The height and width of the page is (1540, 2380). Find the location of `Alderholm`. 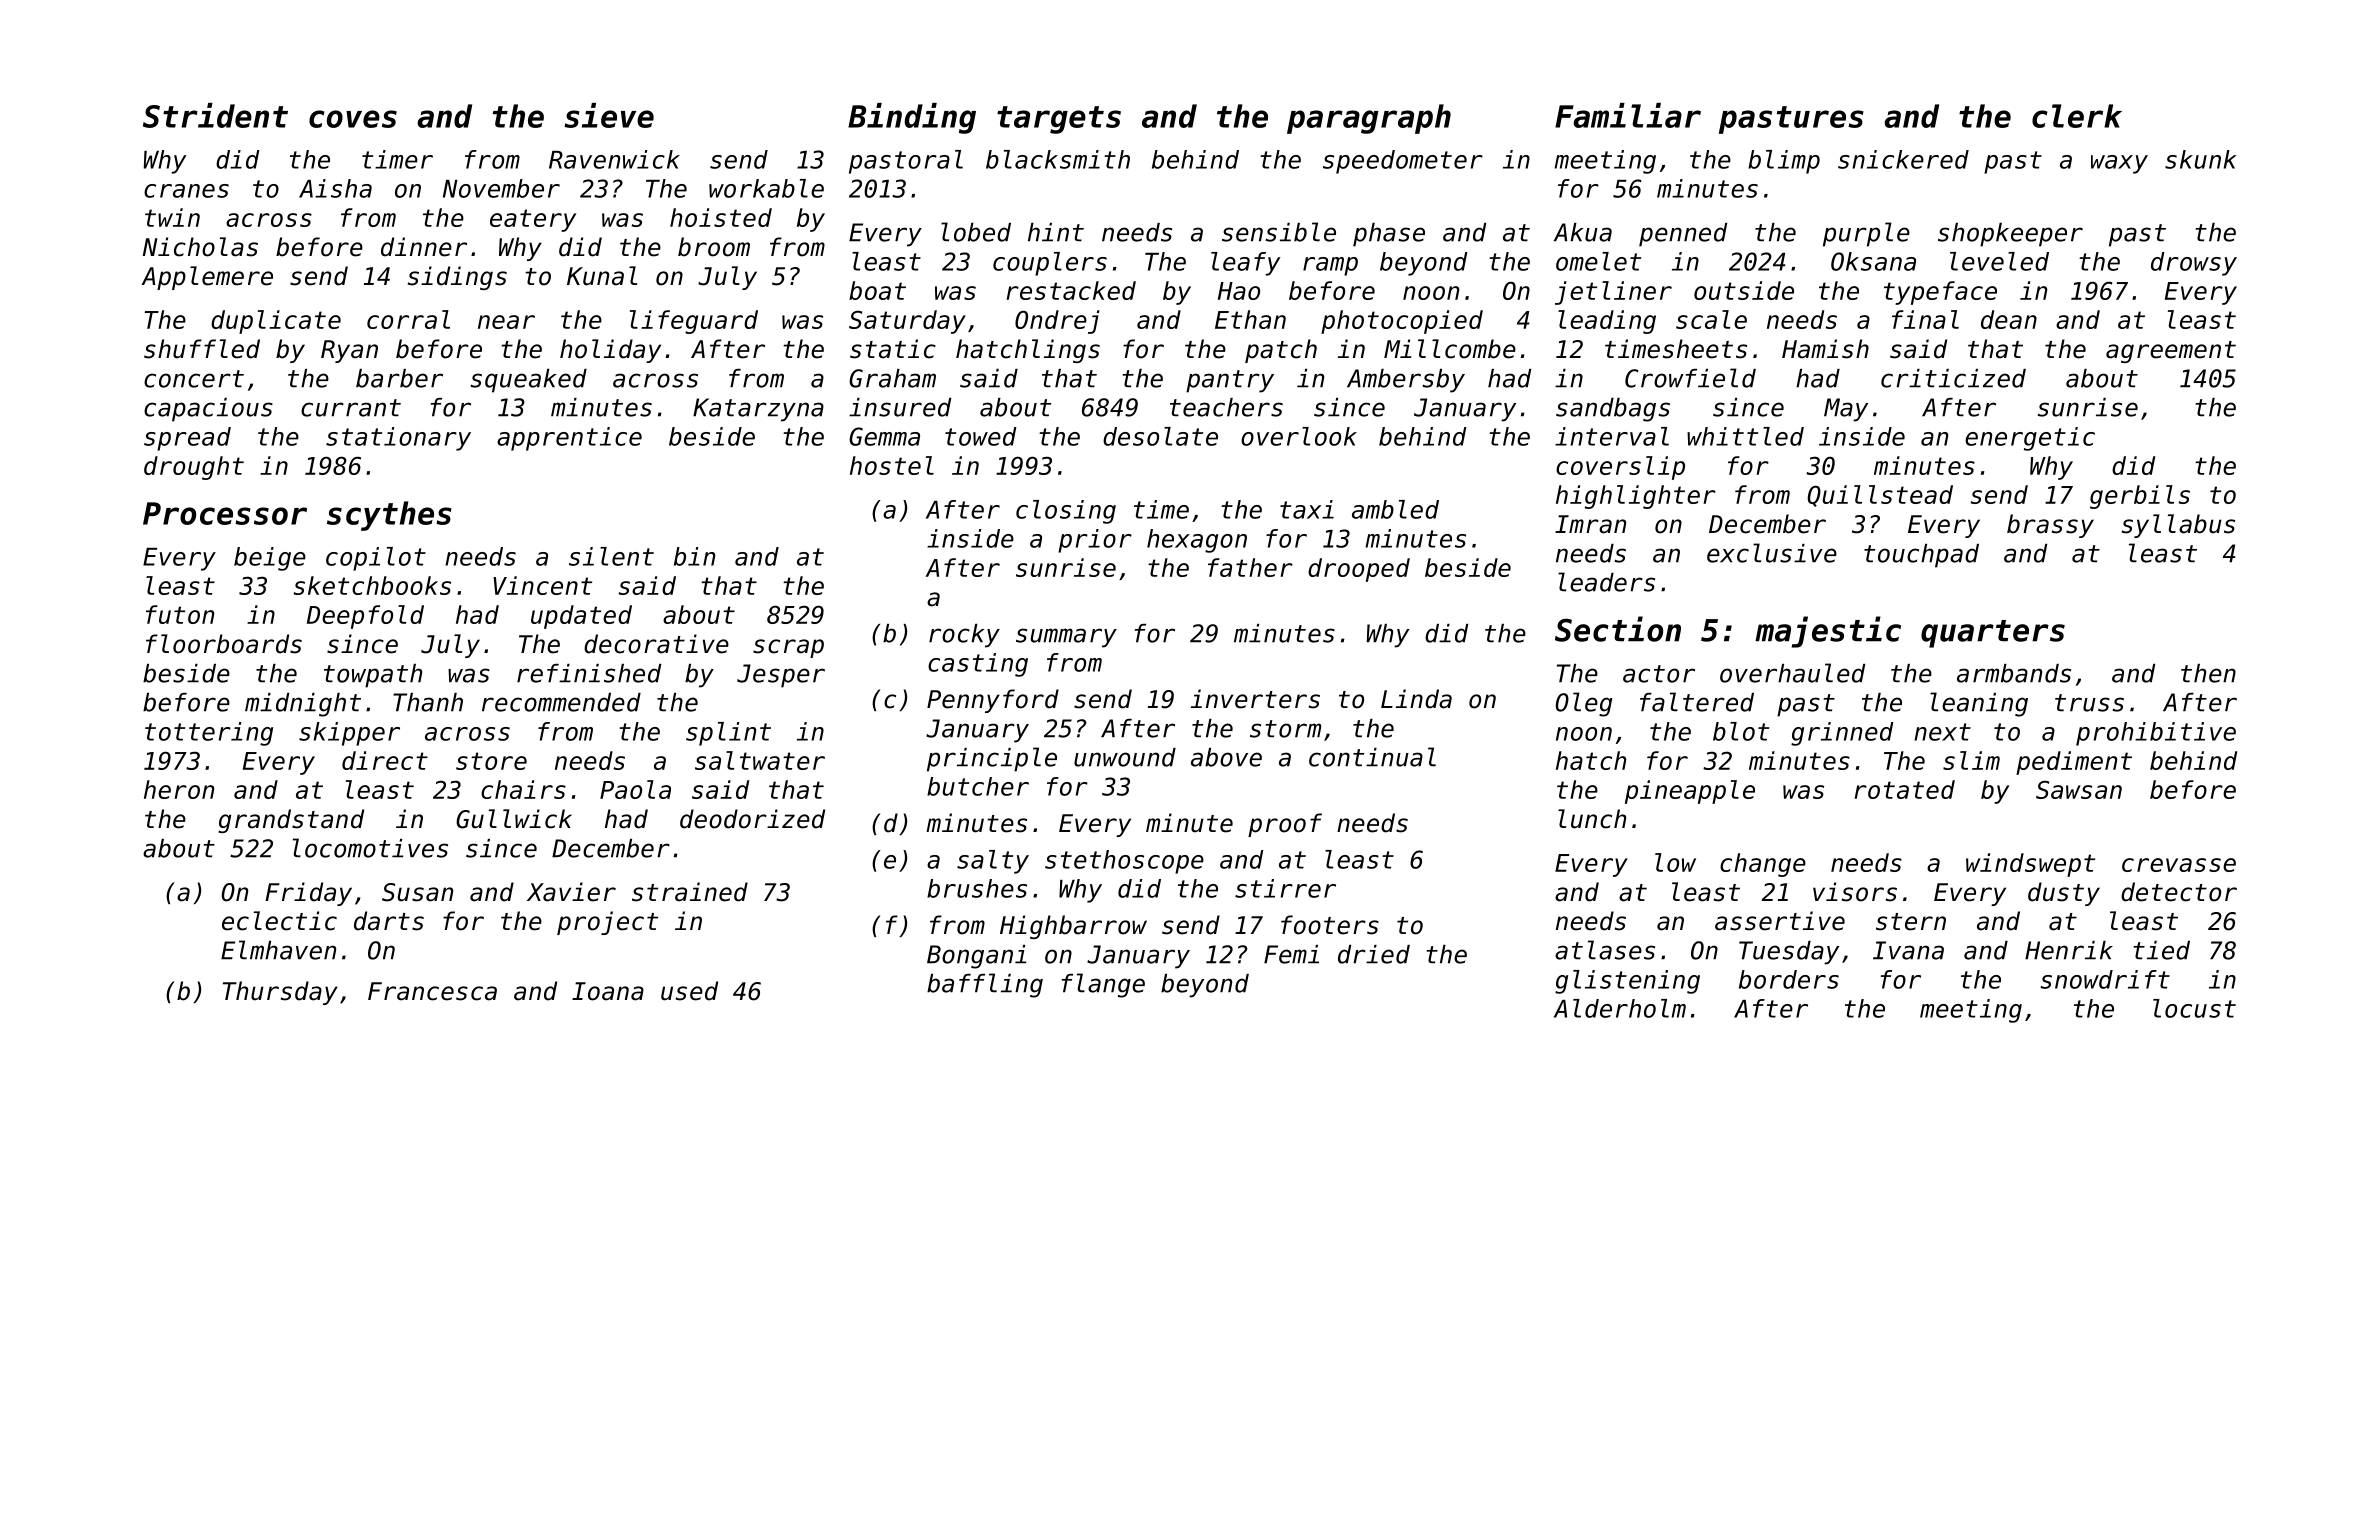

Alderholm is located at coordinates (1620, 1008).
